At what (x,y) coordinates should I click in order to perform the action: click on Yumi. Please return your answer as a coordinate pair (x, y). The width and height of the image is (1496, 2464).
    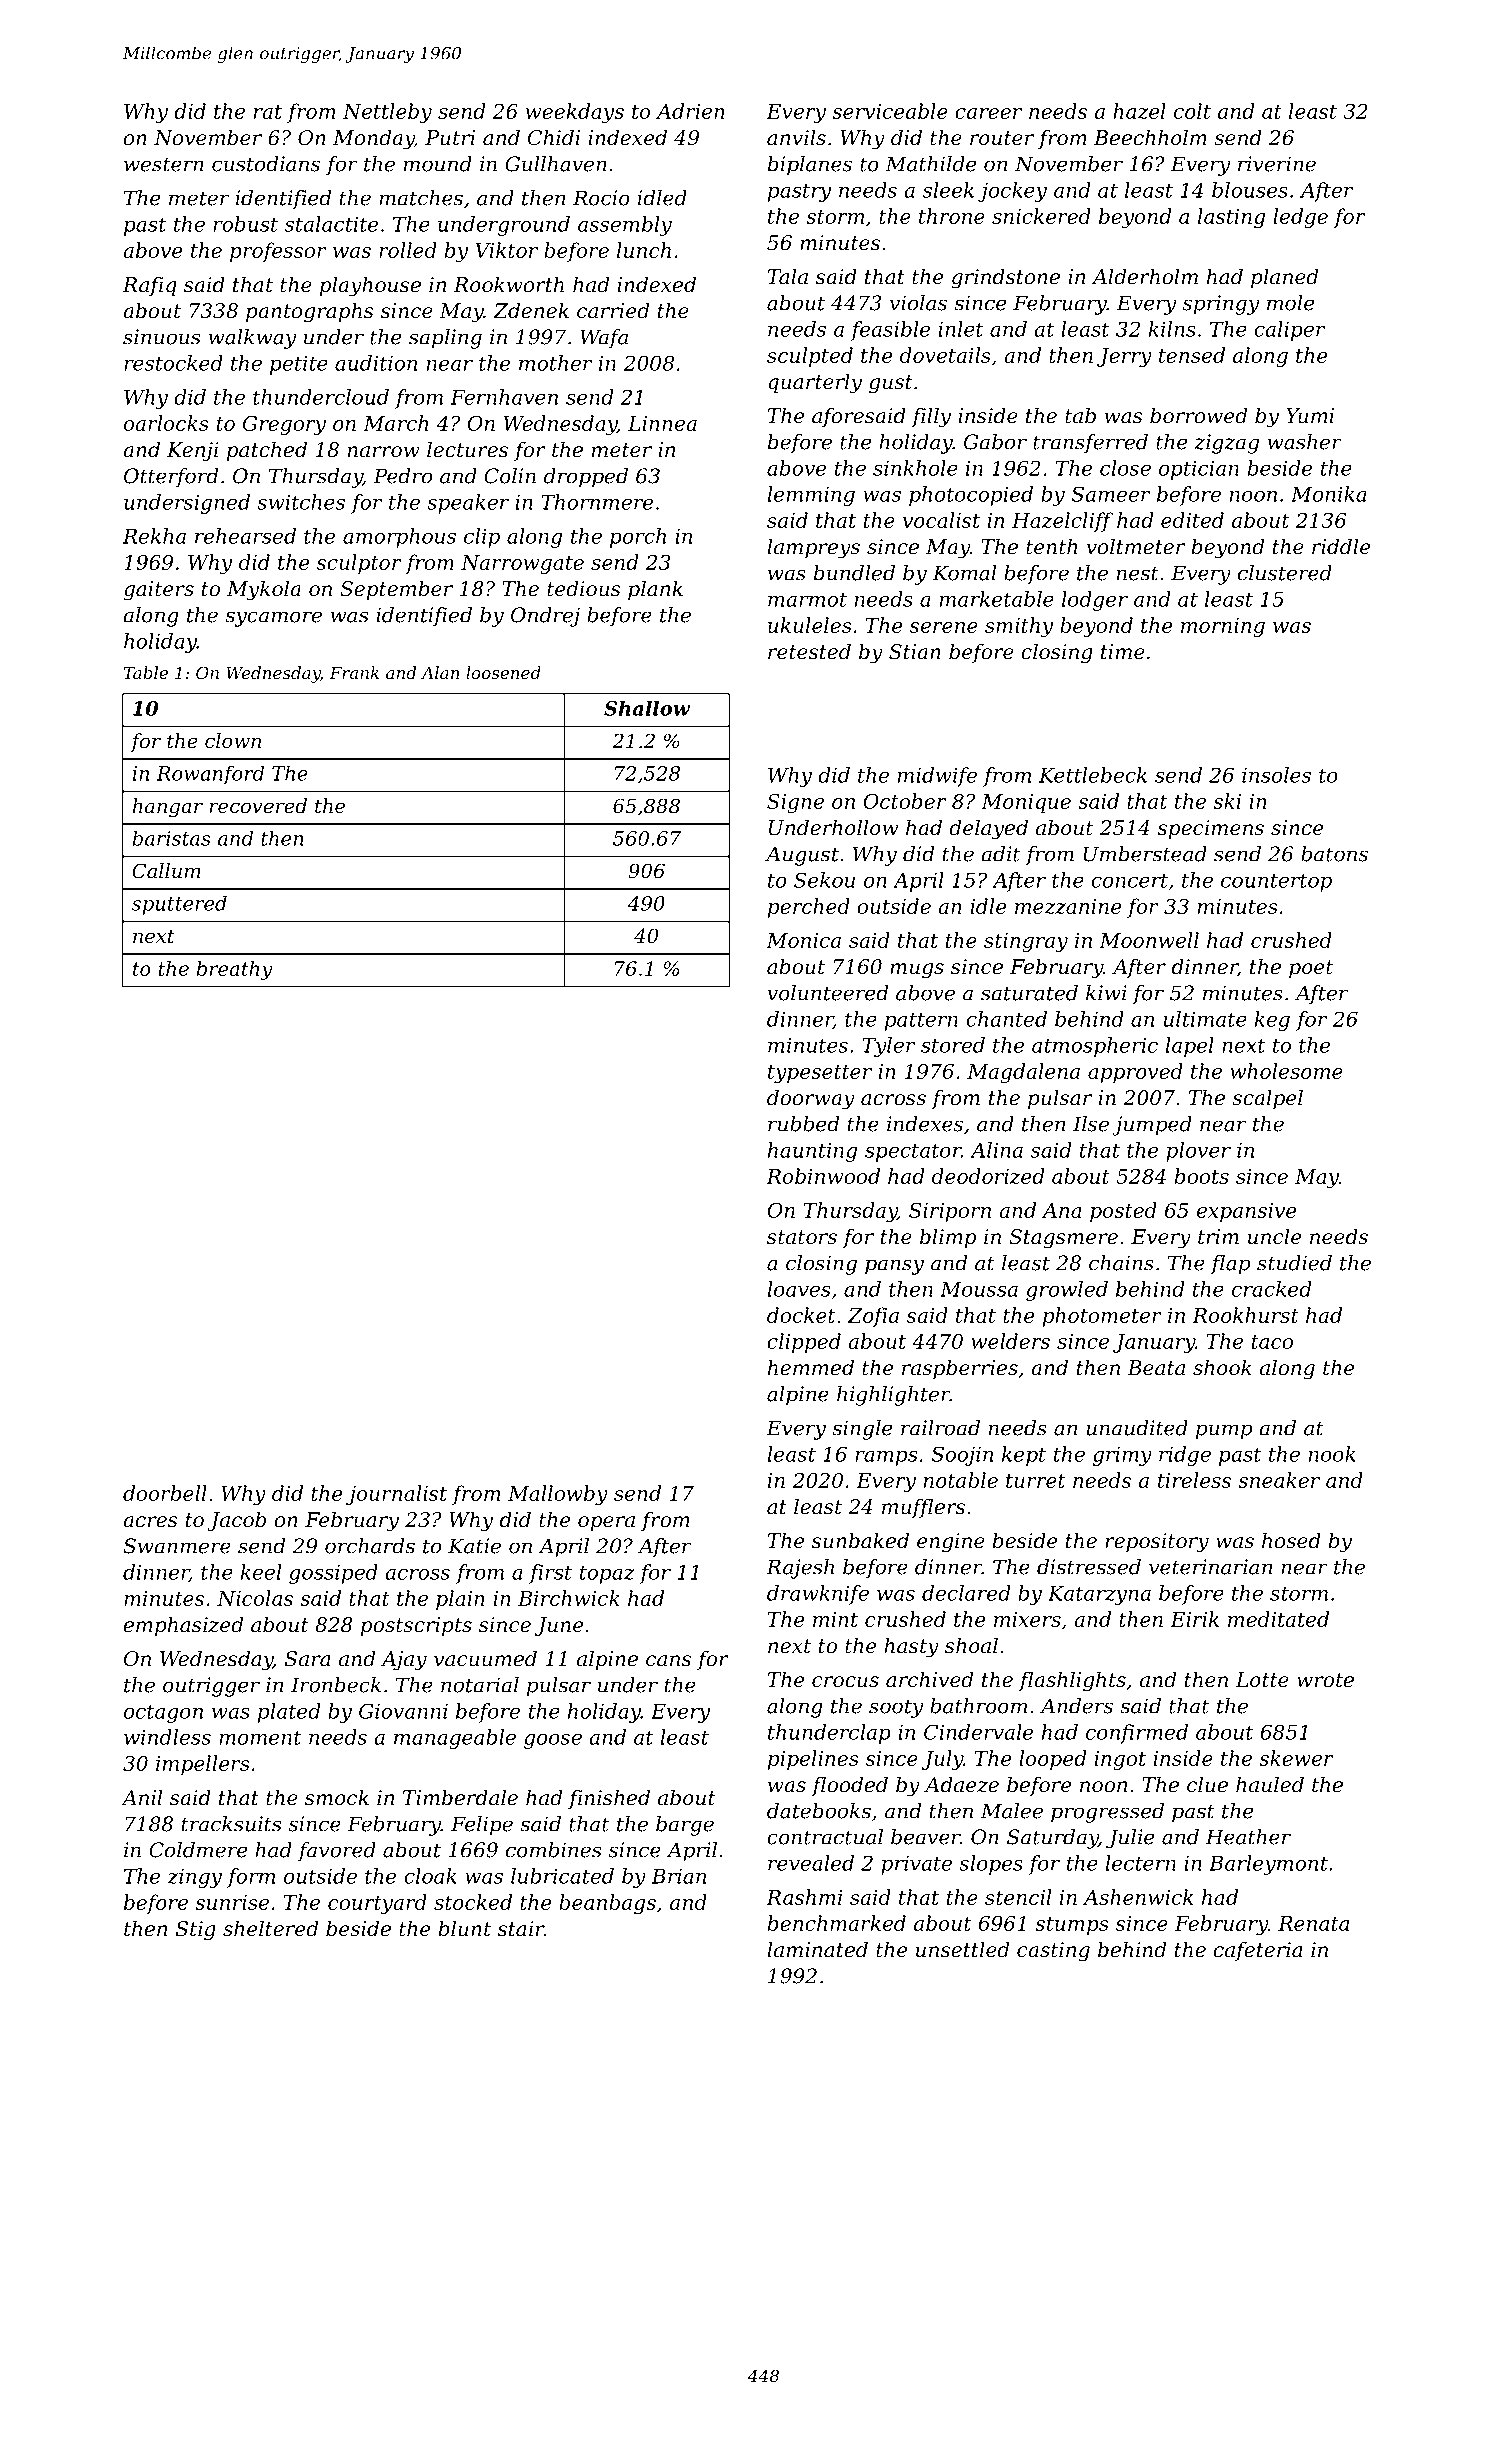
    Looking at the image, I should click on (1310, 415).
